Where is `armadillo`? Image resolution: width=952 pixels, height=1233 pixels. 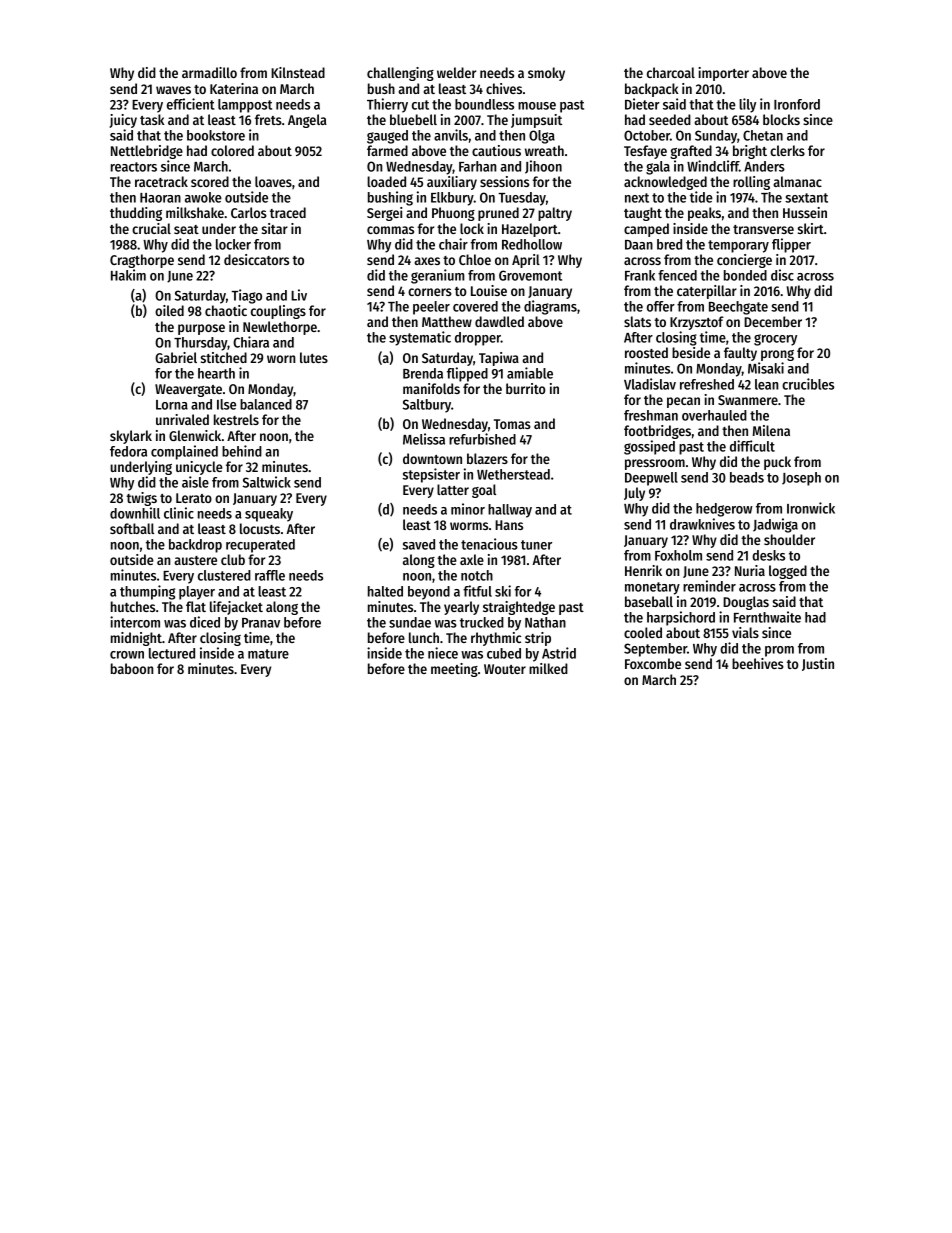
armadillo is located at coordinates (209, 72).
